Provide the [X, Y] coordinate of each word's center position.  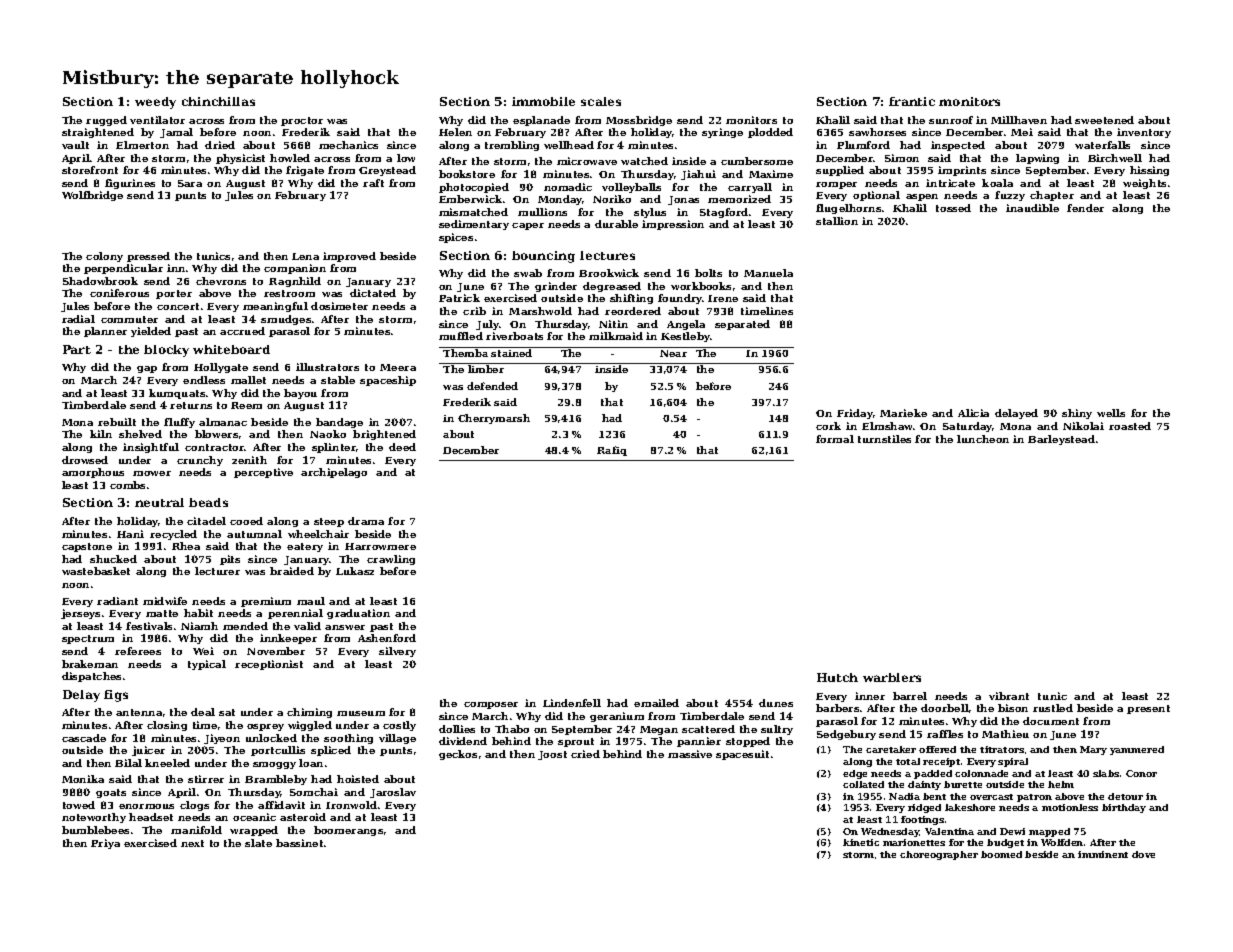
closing [167, 726]
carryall [750, 188]
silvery [397, 652]
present [1148, 709]
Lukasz [355, 571]
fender [1085, 208]
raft [373, 183]
